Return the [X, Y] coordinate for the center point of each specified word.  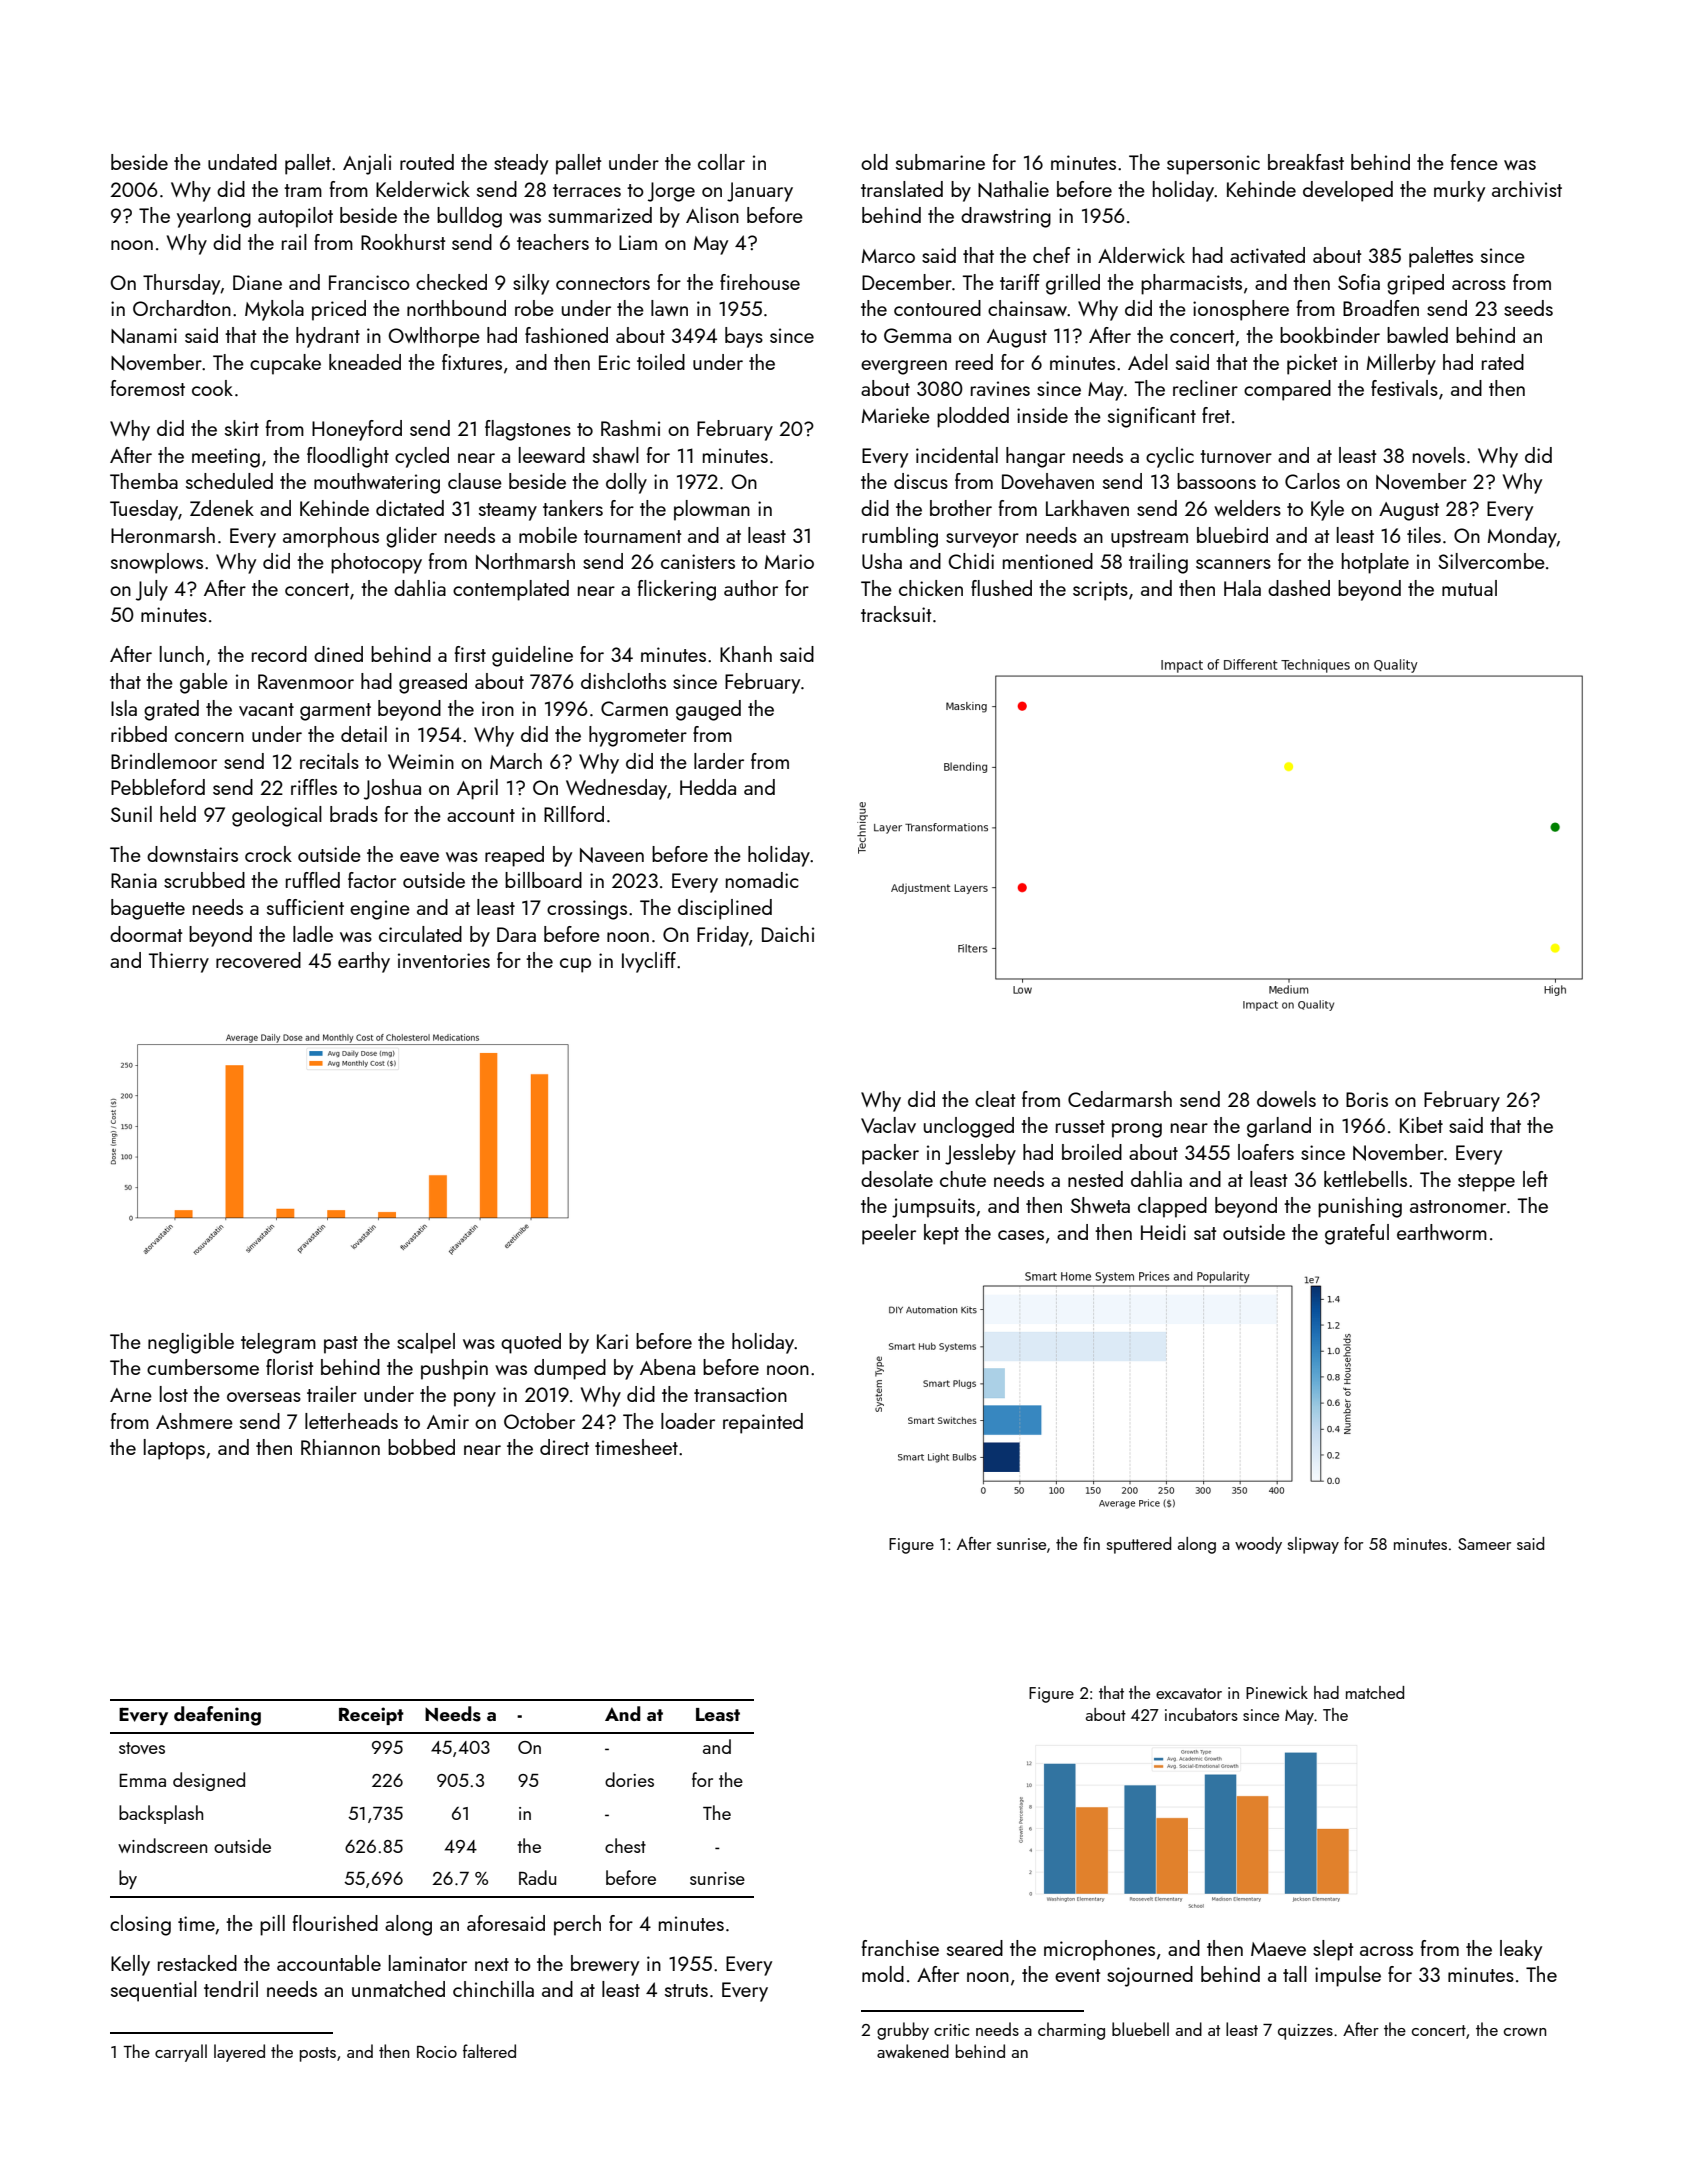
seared [975, 1948]
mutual [1469, 588]
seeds [1528, 308]
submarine [940, 162]
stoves [142, 1748]
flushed [1001, 588]
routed [427, 162]
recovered [258, 960]
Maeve [1278, 1949]
